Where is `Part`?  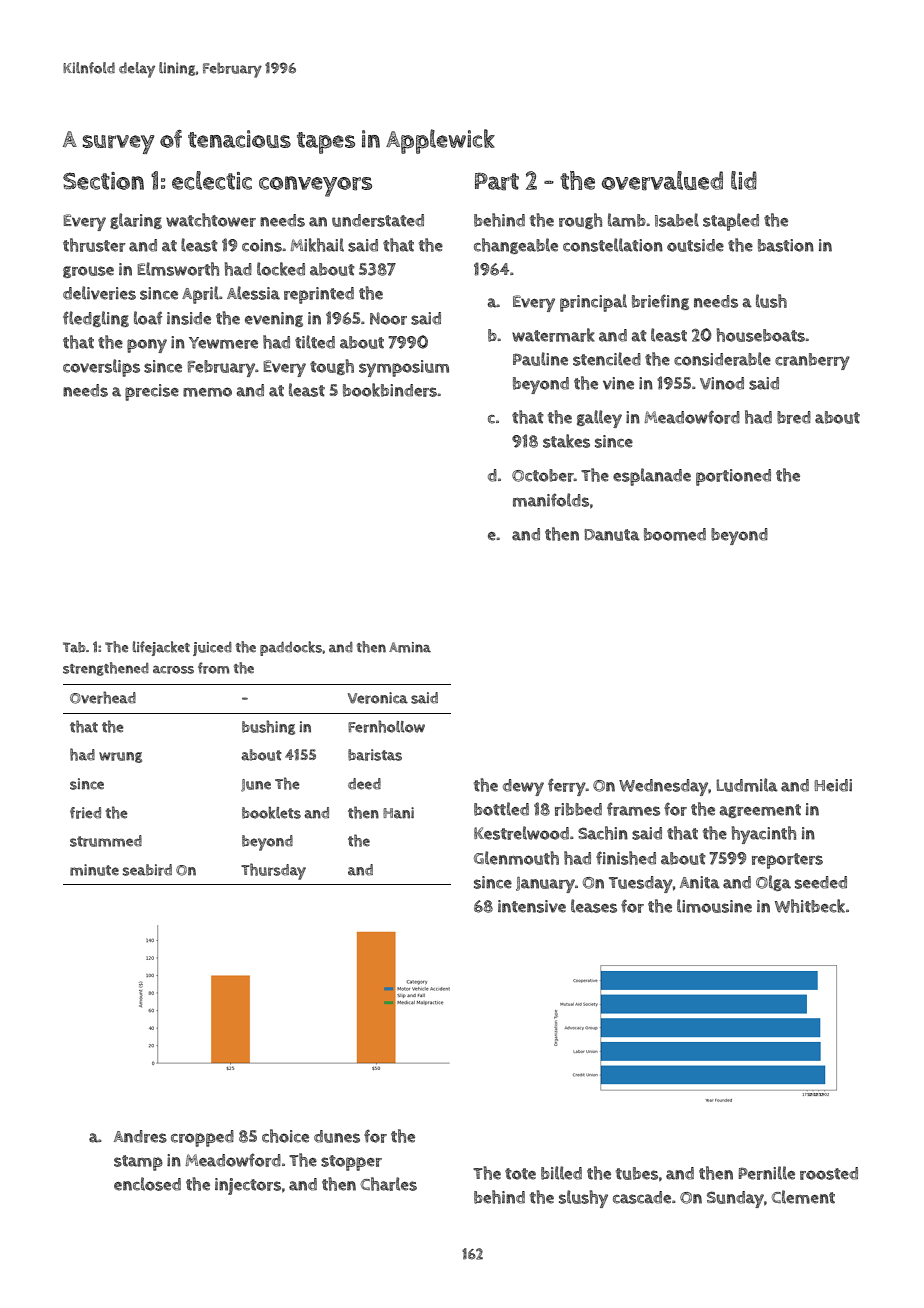 Part is located at coordinates (497, 182).
